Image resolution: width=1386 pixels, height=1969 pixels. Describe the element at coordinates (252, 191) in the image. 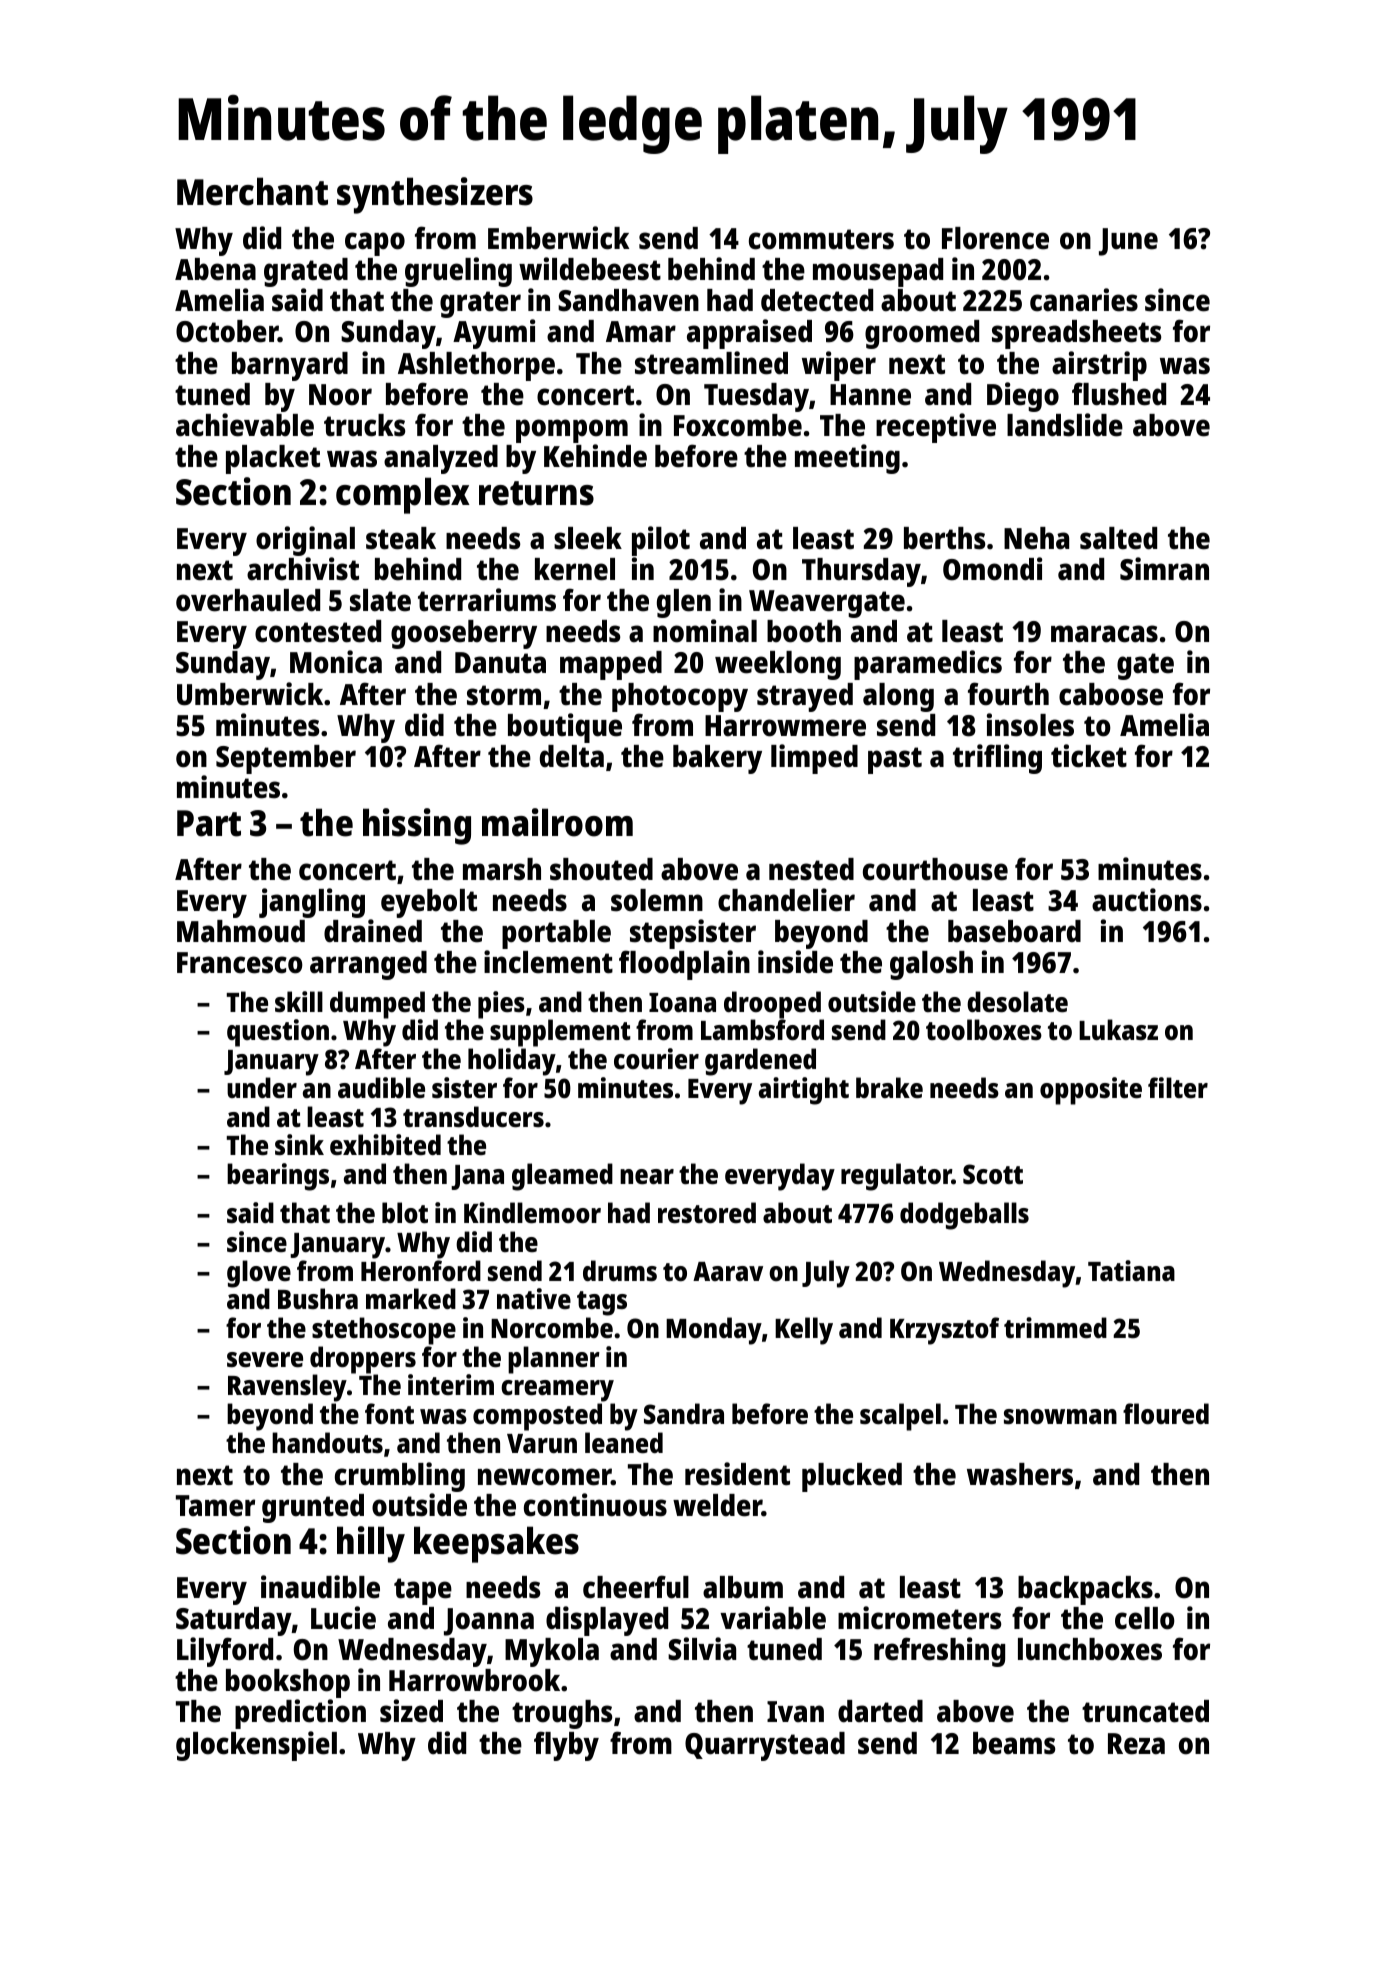

I see `Merchant` at that location.
